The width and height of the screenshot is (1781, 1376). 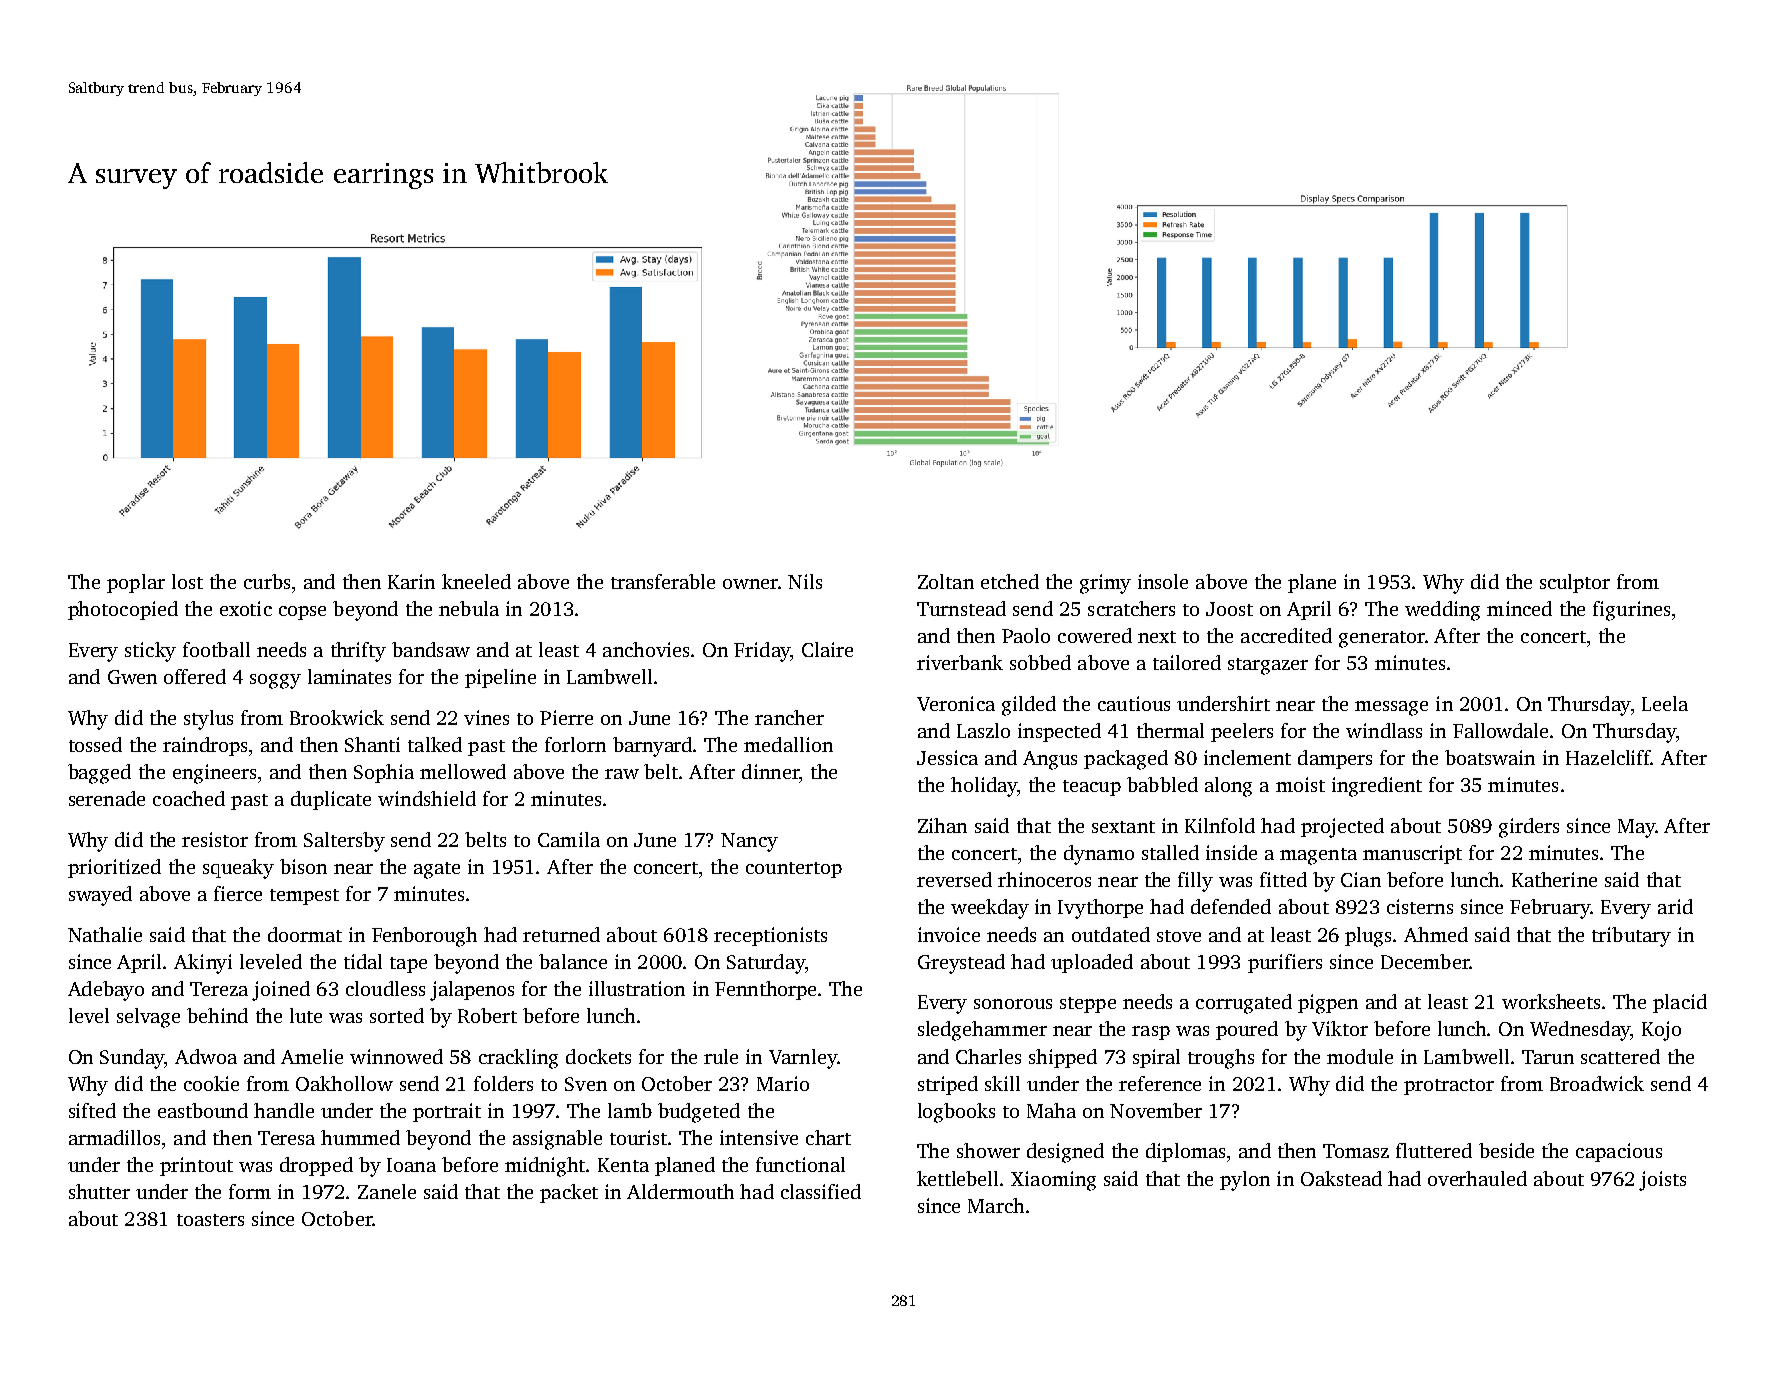 What do you see at coordinates (1442, 611) in the screenshot?
I see `wedding` at bounding box center [1442, 611].
